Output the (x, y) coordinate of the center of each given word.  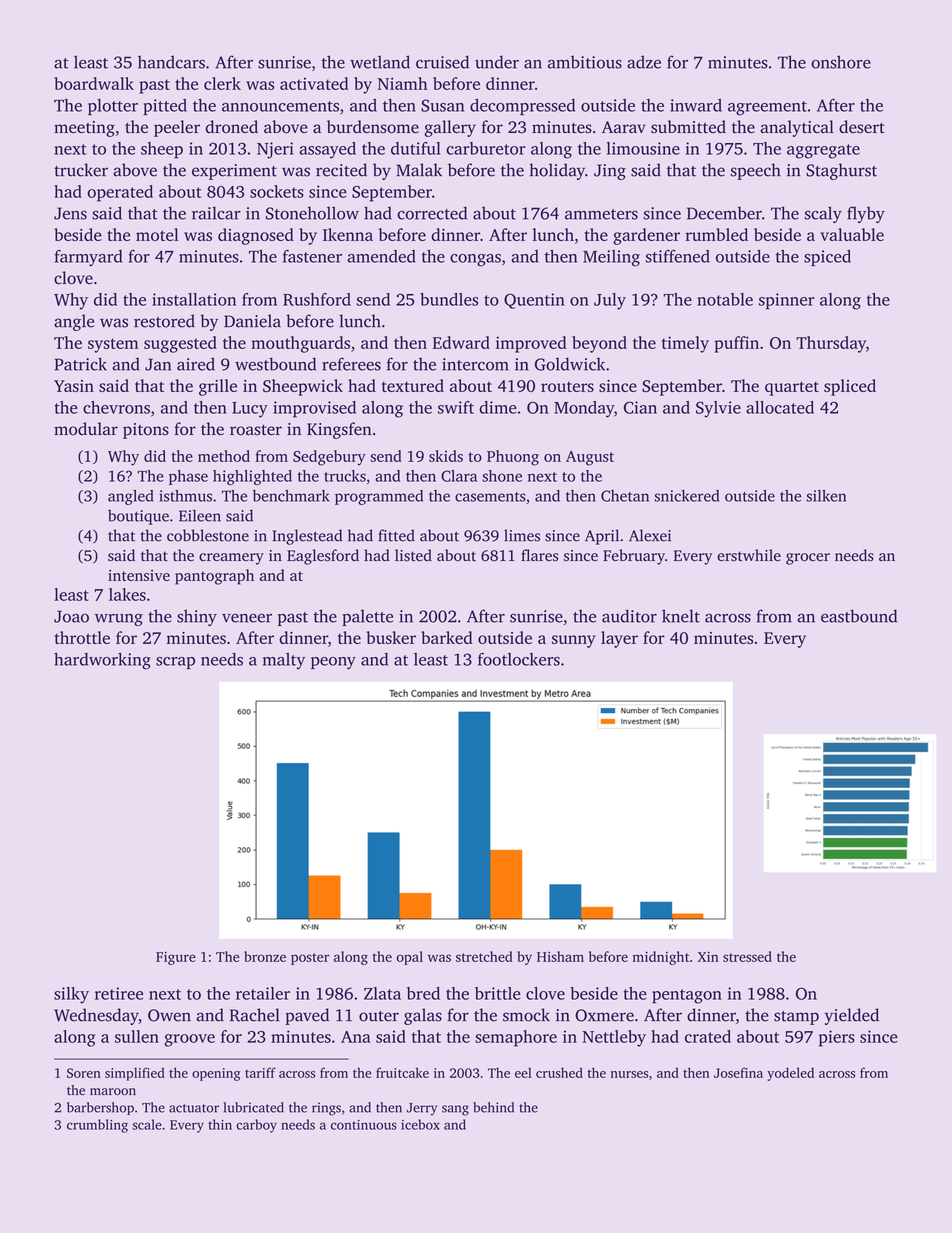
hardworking (102, 661)
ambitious (585, 62)
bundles (449, 299)
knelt (681, 616)
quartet (792, 388)
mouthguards (300, 344)
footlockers (519, 659)
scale (147, 1124)
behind (493, 1107)
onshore (841, 62)
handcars (171, 62)
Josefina (738, 1072)
